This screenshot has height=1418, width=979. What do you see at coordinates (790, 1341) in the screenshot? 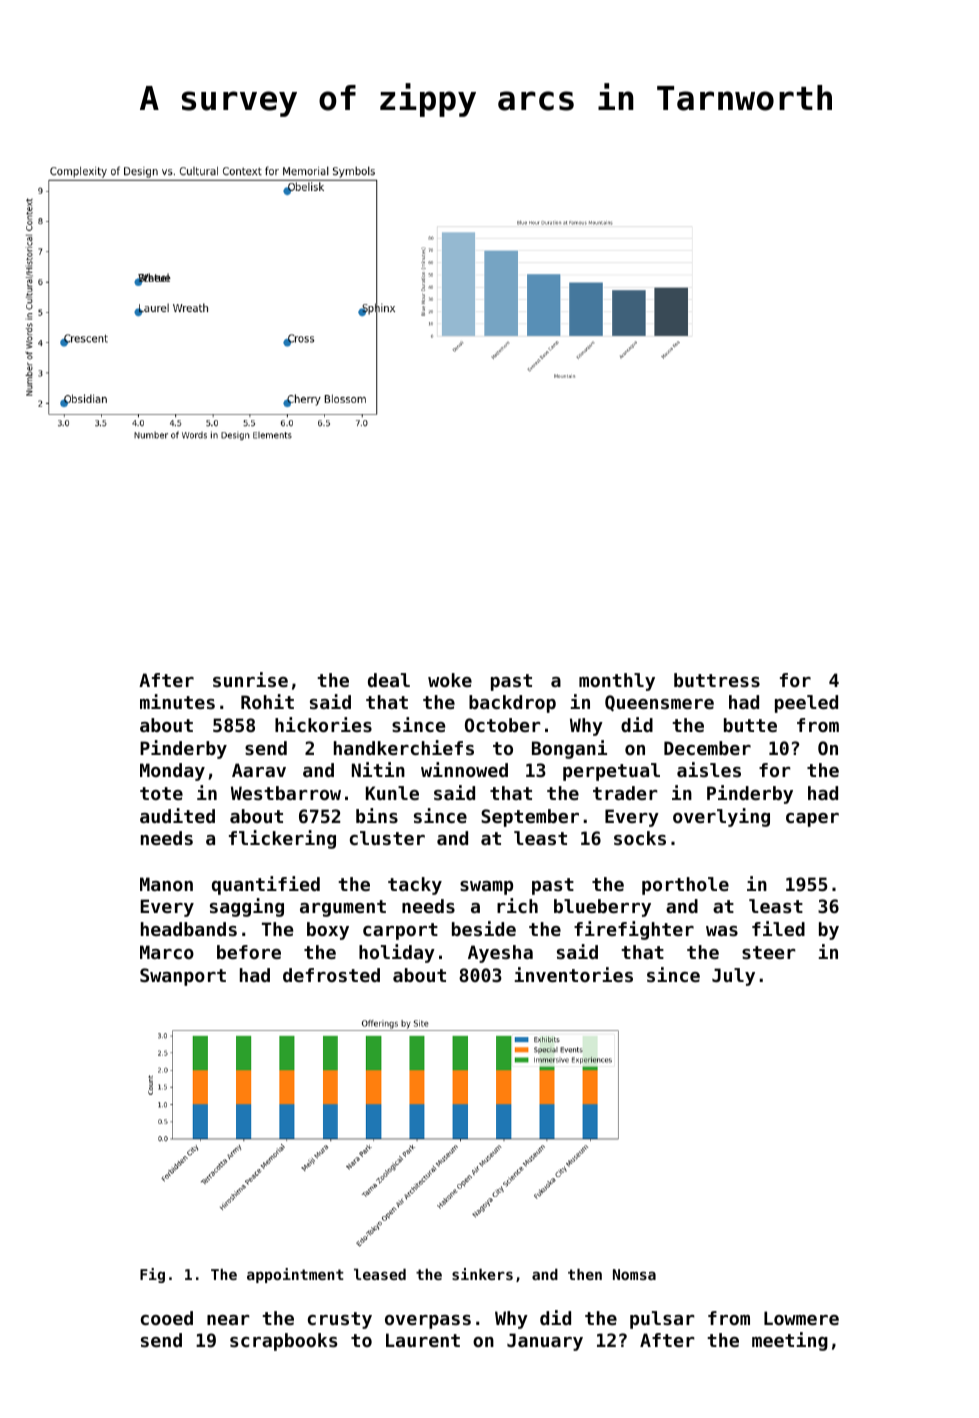
I see `meeting` at bounding box center [790, 1341].
